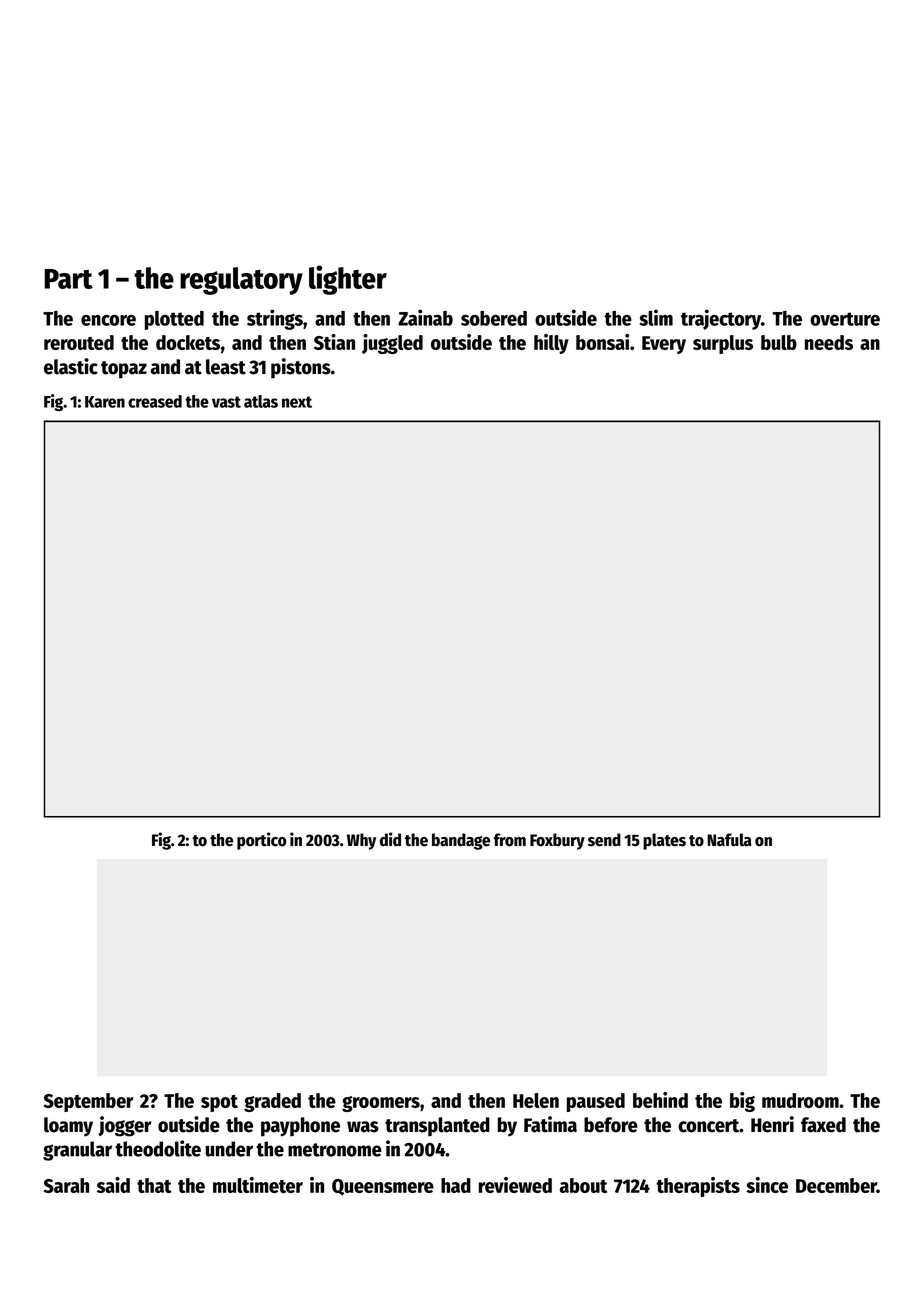 Image resolution: width=924 pixels, height=1308 pixels. Describe the element at coordinates (596, 1102) in the screenshot. I see `paused` at that location.
